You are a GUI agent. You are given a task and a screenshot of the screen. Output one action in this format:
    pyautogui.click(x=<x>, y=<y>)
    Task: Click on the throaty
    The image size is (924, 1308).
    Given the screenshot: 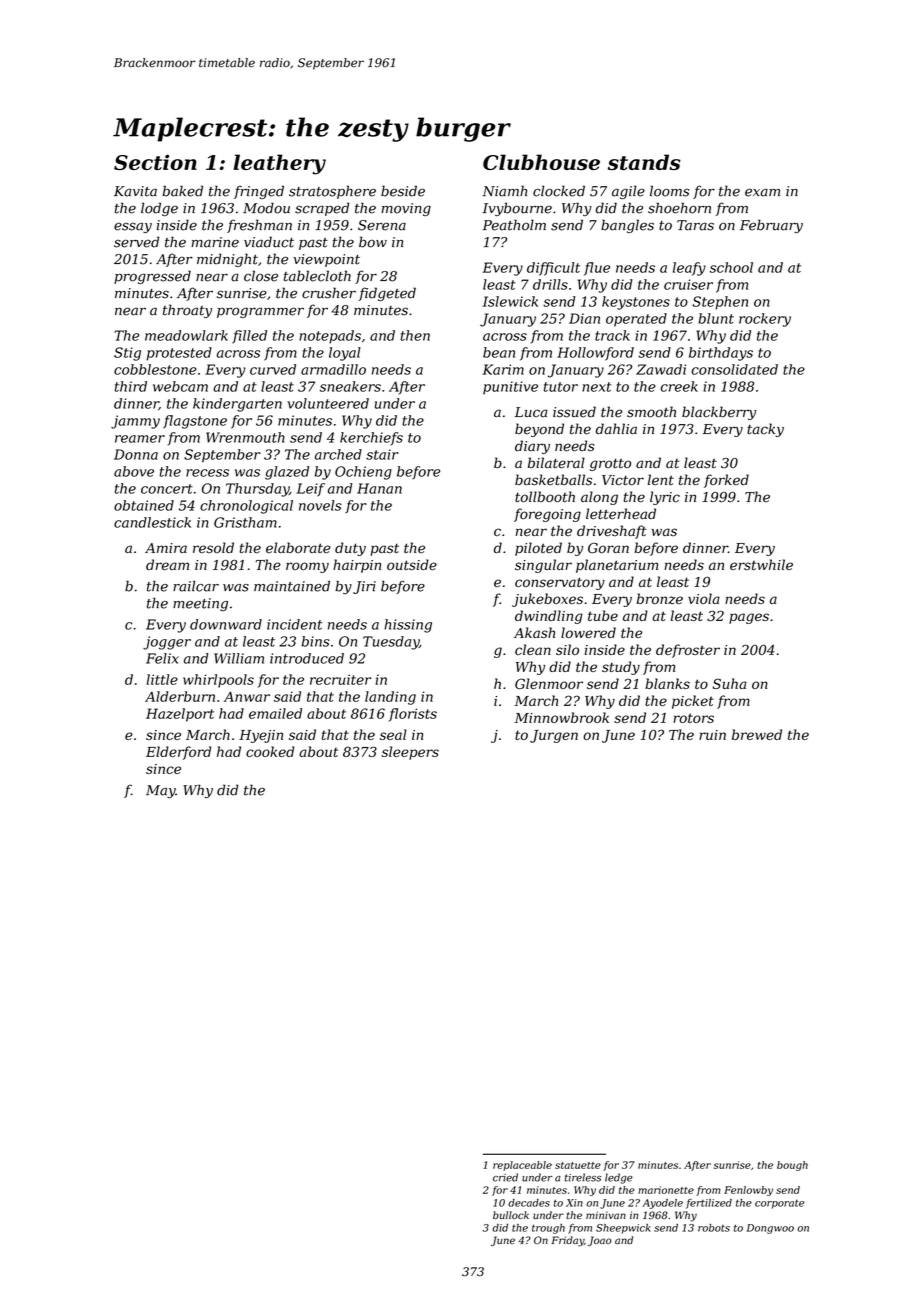 What is the action you would take?
    pyautogui.click(x=187, y=311)
